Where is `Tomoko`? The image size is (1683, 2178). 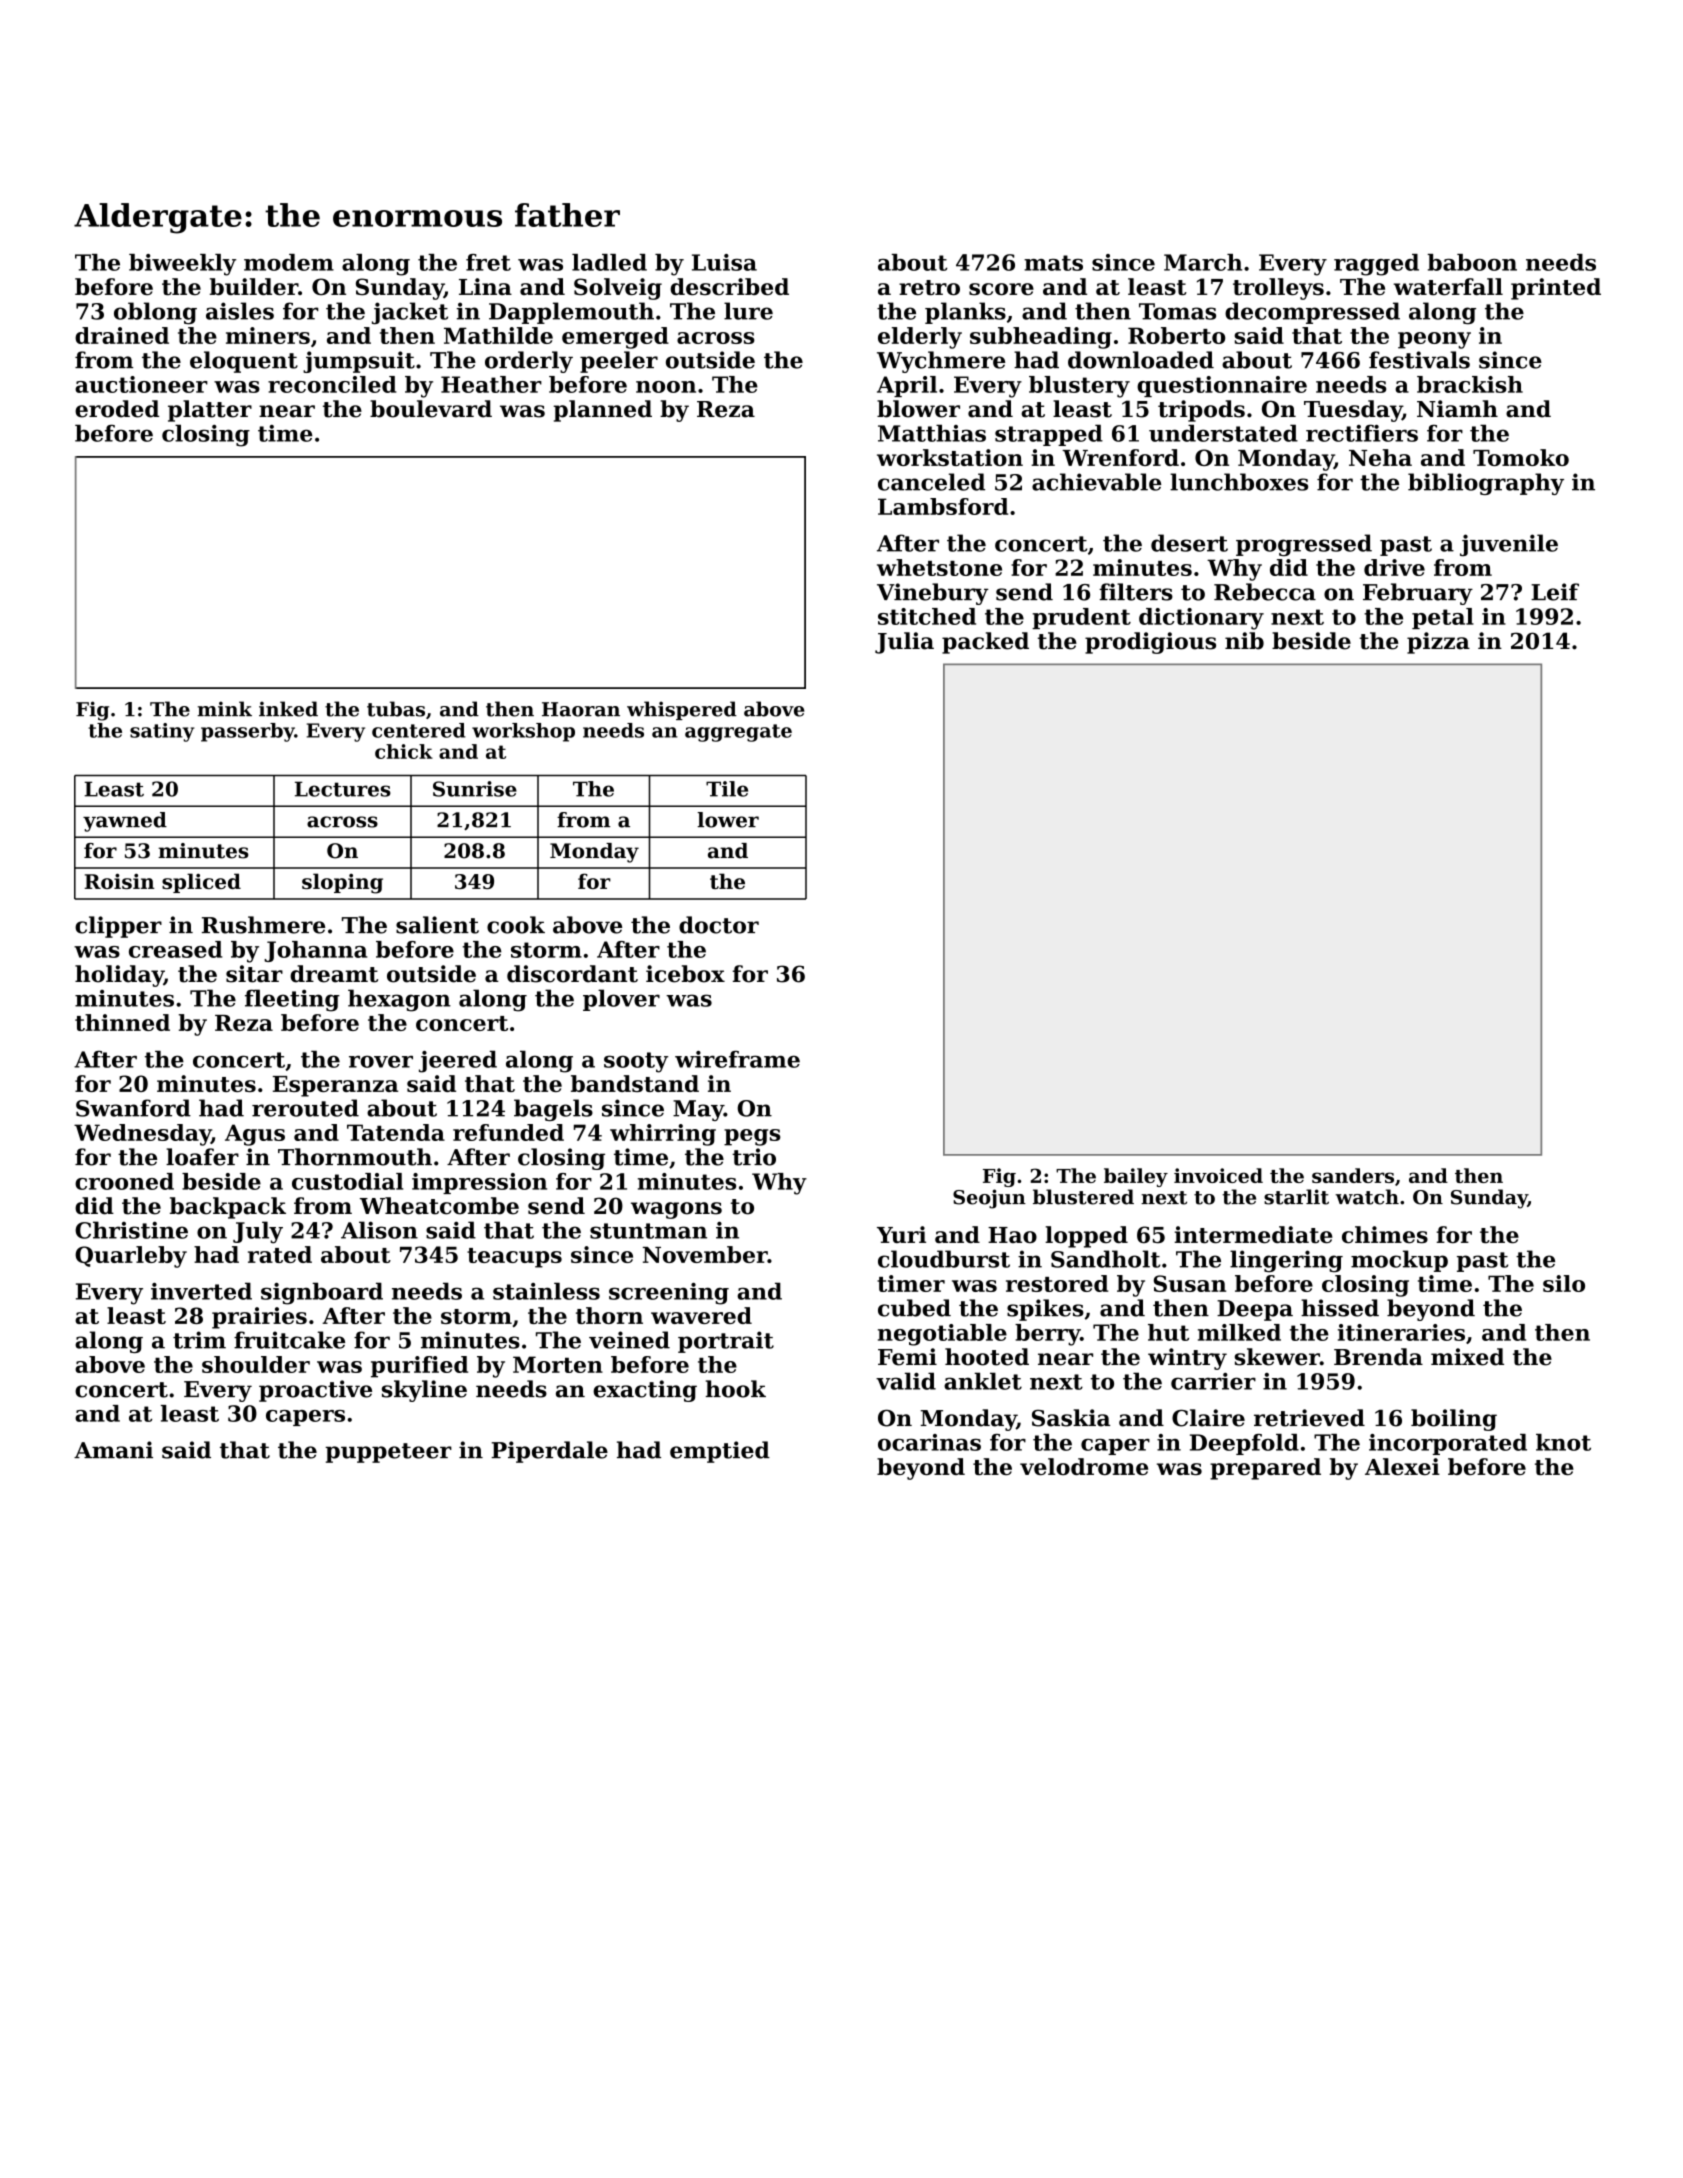
Tomoko is located at coordinates (1521, 457).
